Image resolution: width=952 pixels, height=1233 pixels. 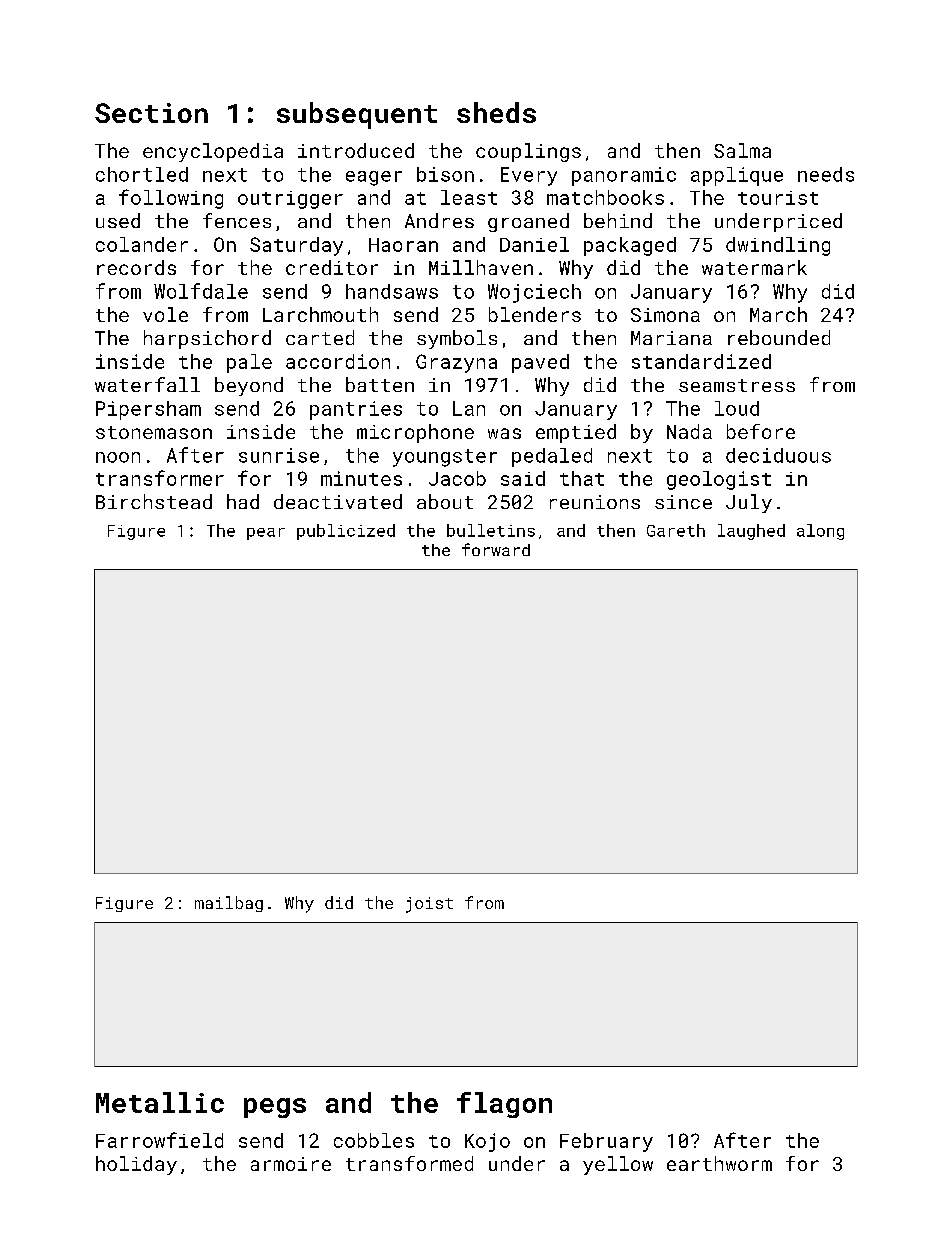 What do you see at coordinates (496, 549) in the screenshot?
I see `forward` at bounding box center [496, 549].
